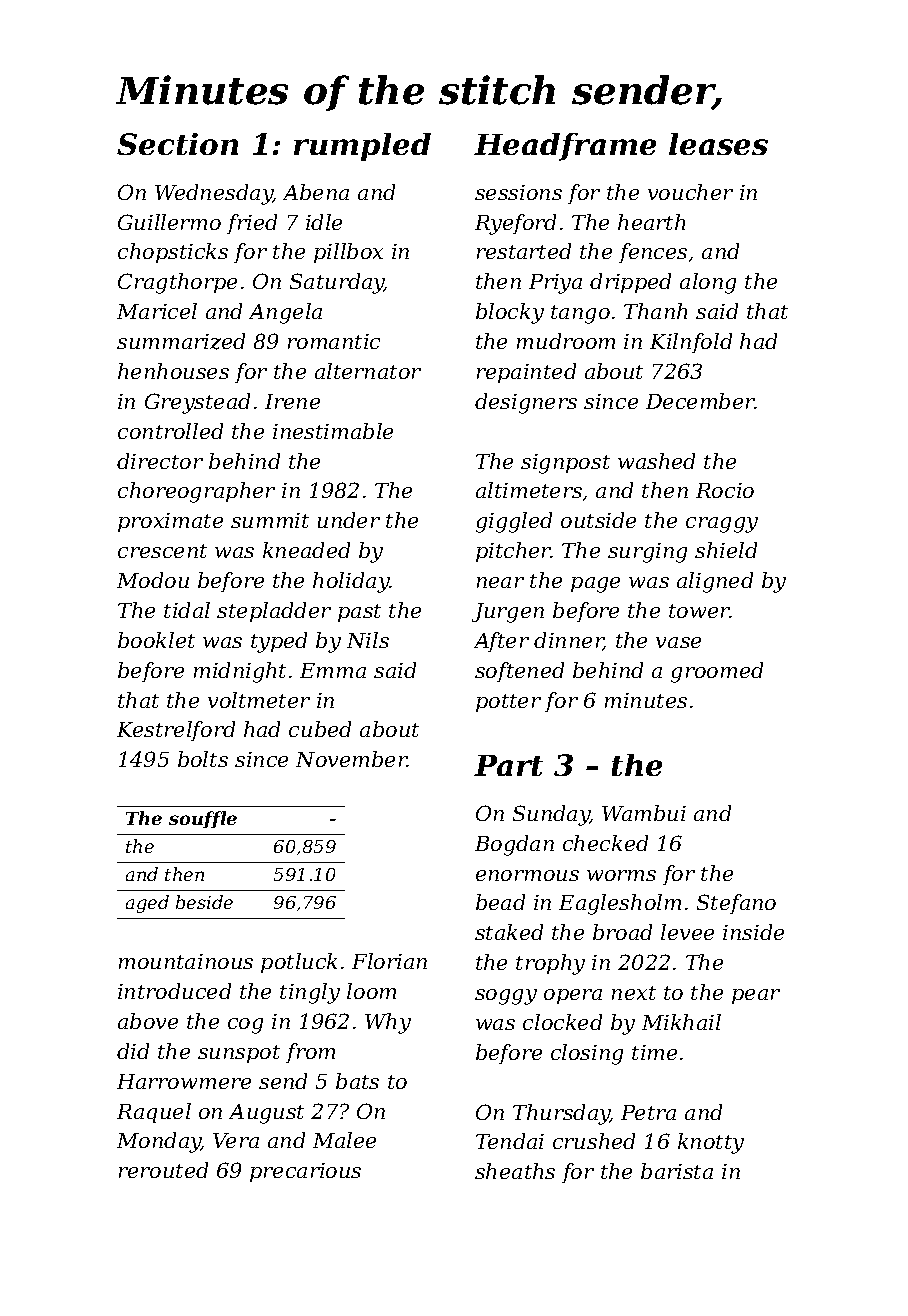 The height and width of the screenshot is (1316, 908). I want to click on page, so click(595, 585).
